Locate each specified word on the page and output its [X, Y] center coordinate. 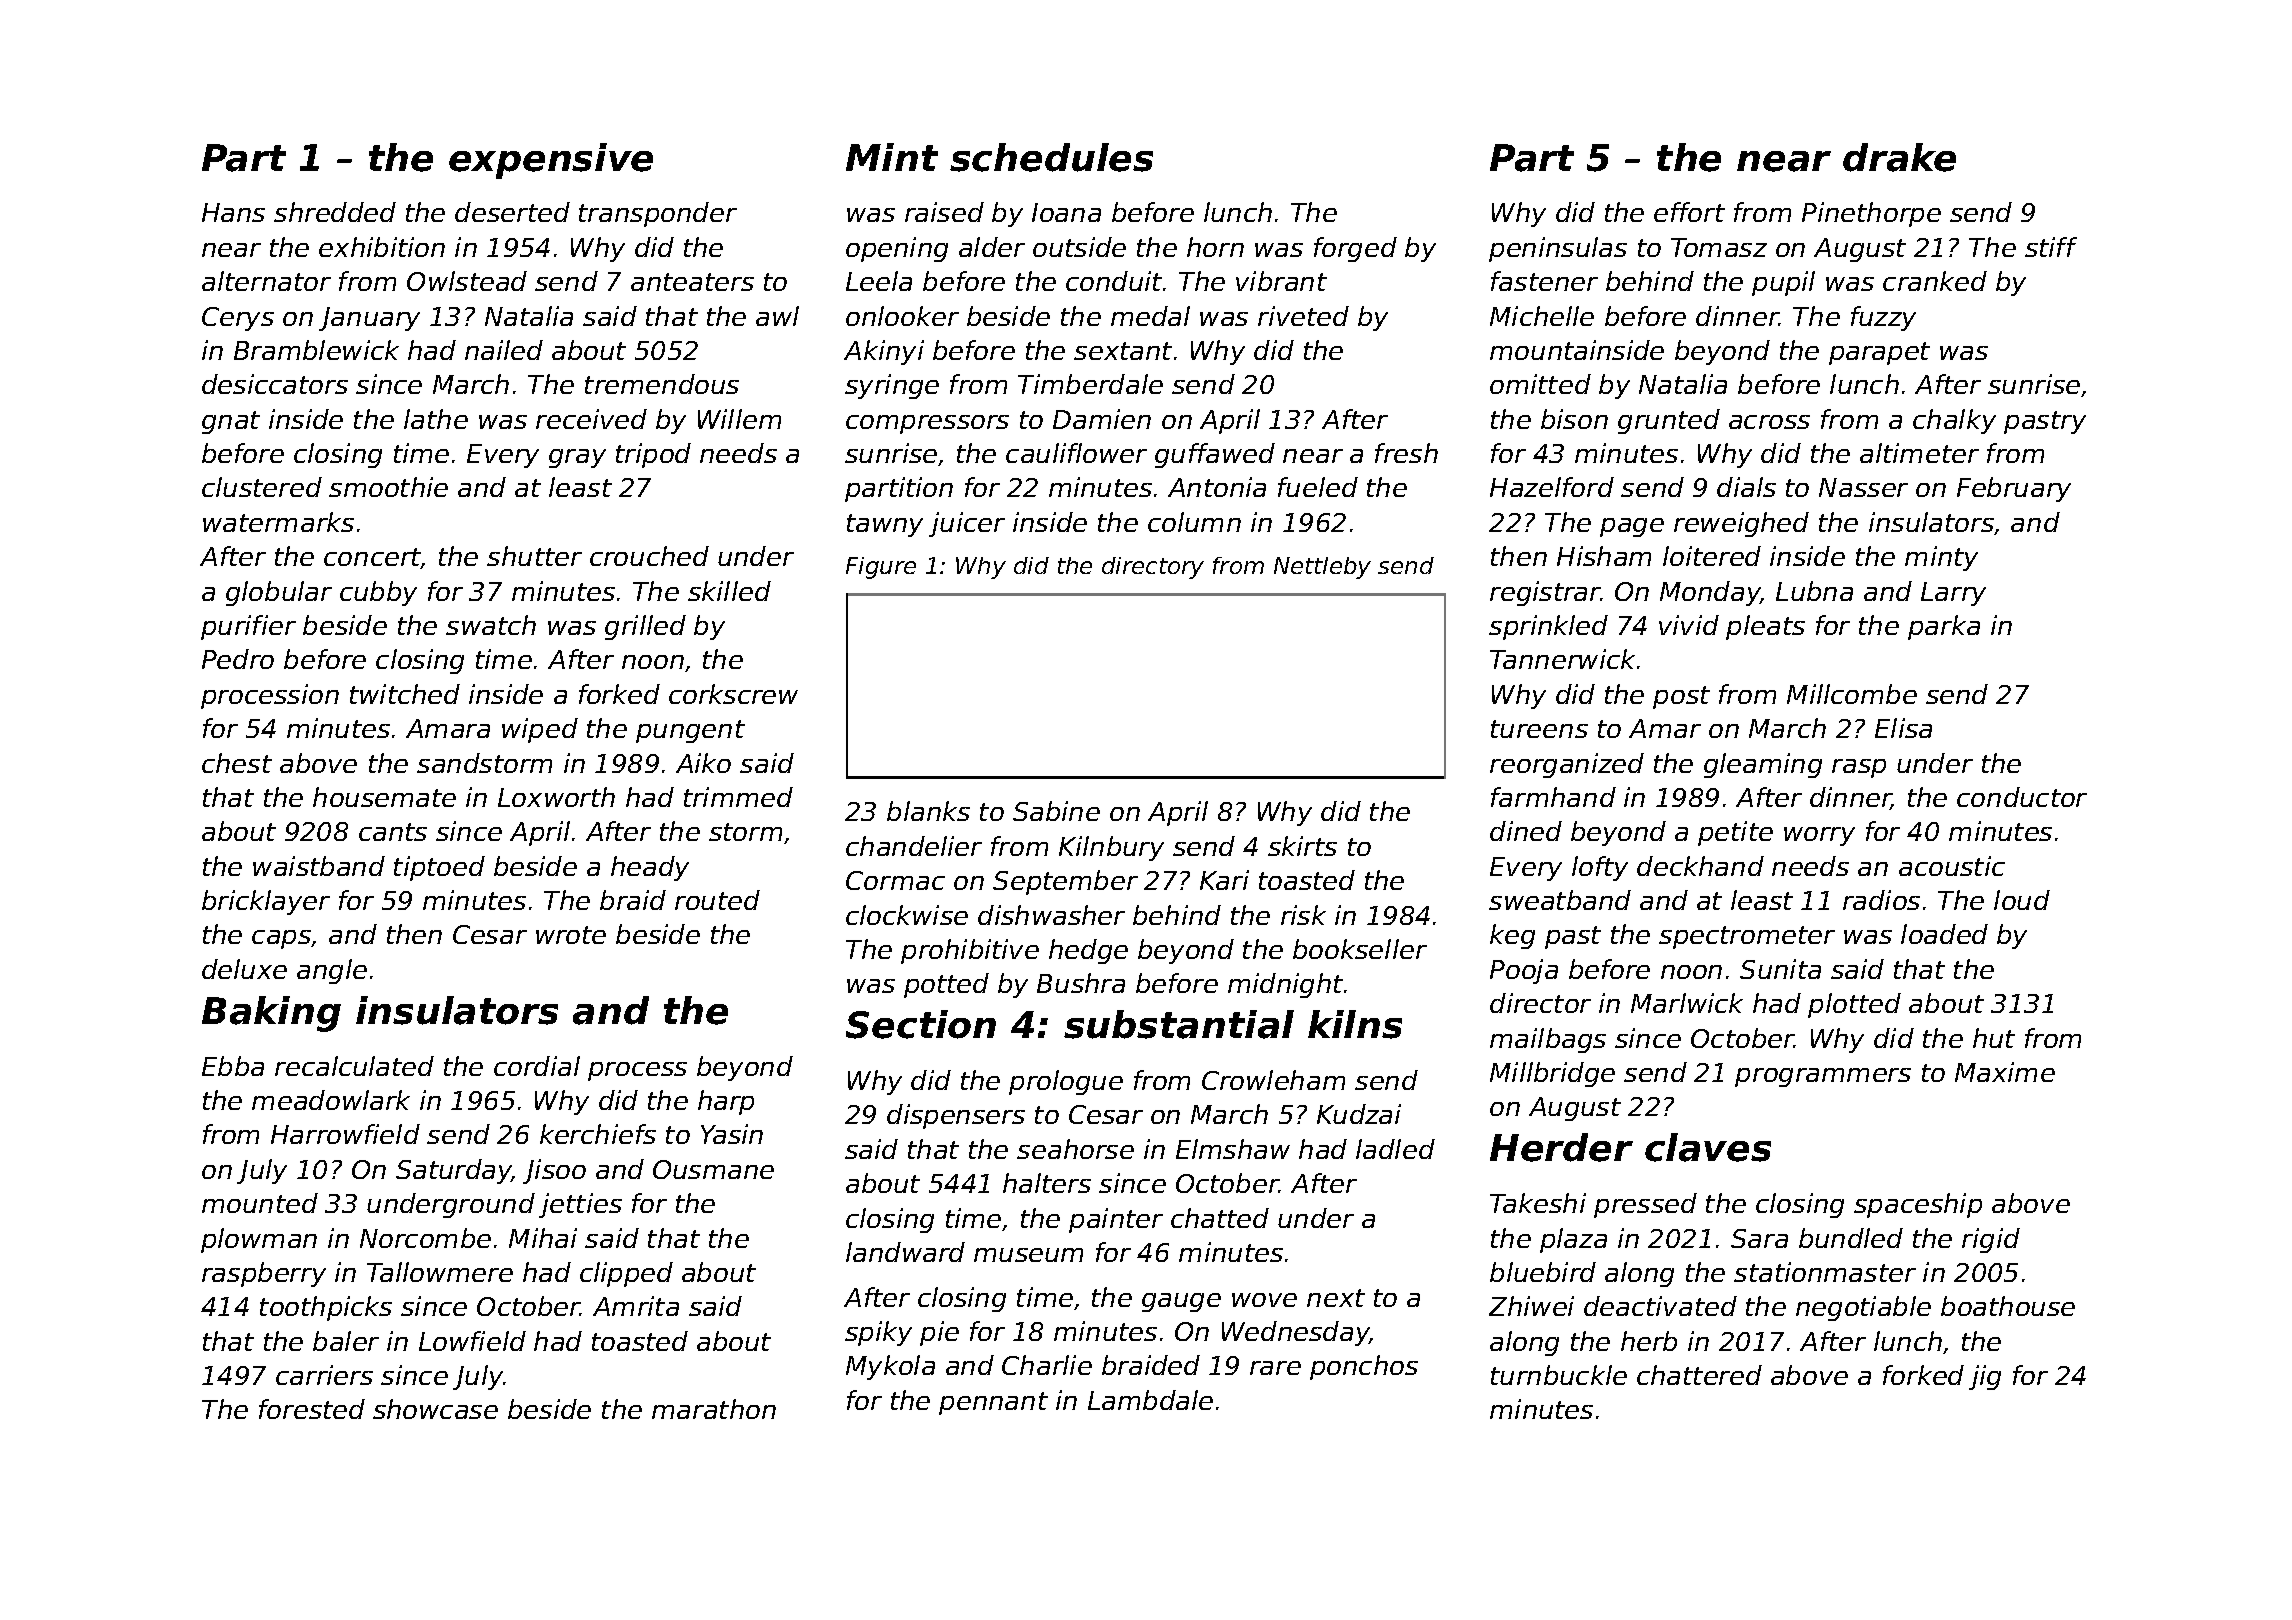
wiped [540, 730]
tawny [885, 525]
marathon [714, 1409]
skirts [1302, 846]
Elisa [1903, 728]
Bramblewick [316, 350]
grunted [1669, 421]
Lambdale [1150, 1400]
